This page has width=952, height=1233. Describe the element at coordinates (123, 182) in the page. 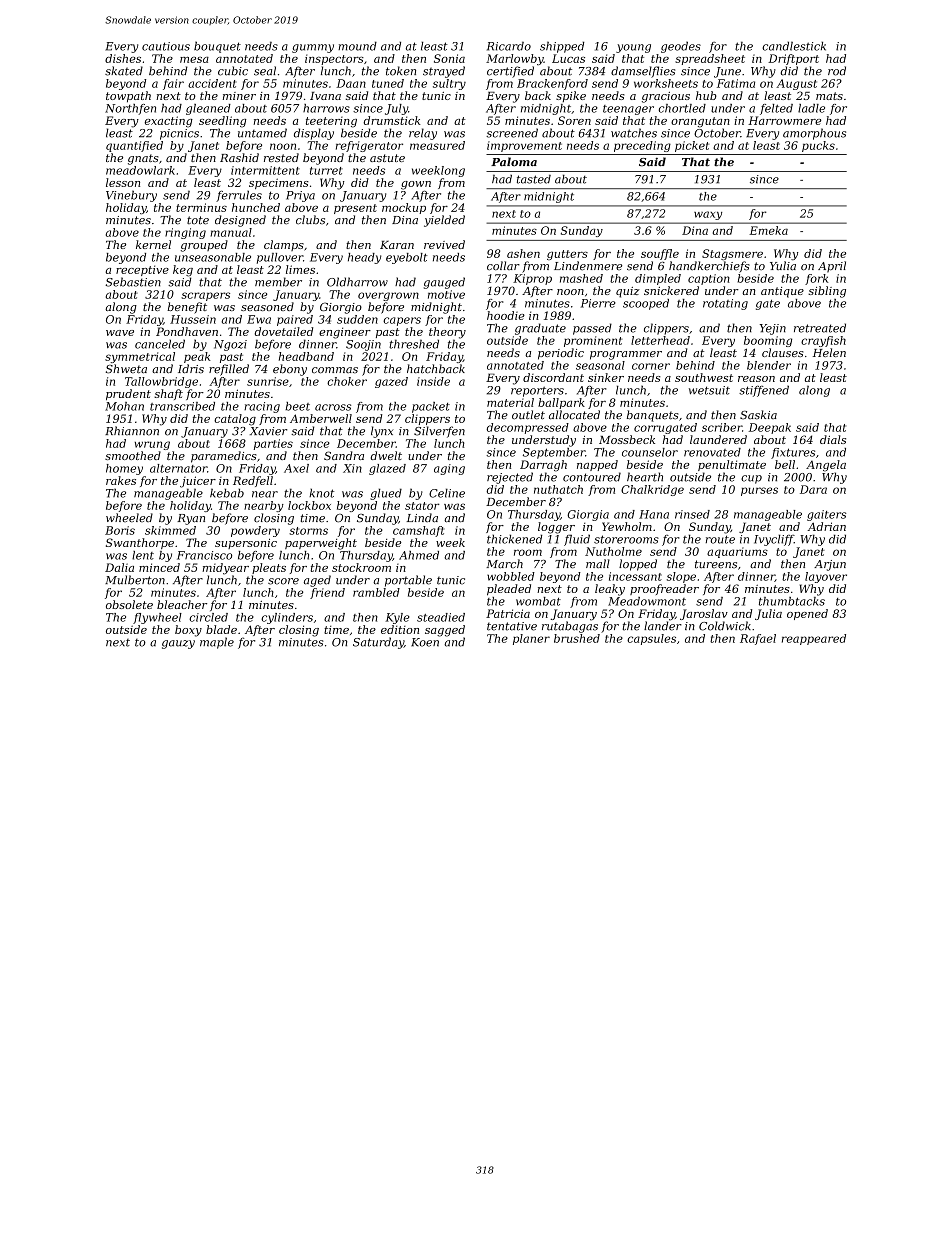

I see `lesson` at that location.
